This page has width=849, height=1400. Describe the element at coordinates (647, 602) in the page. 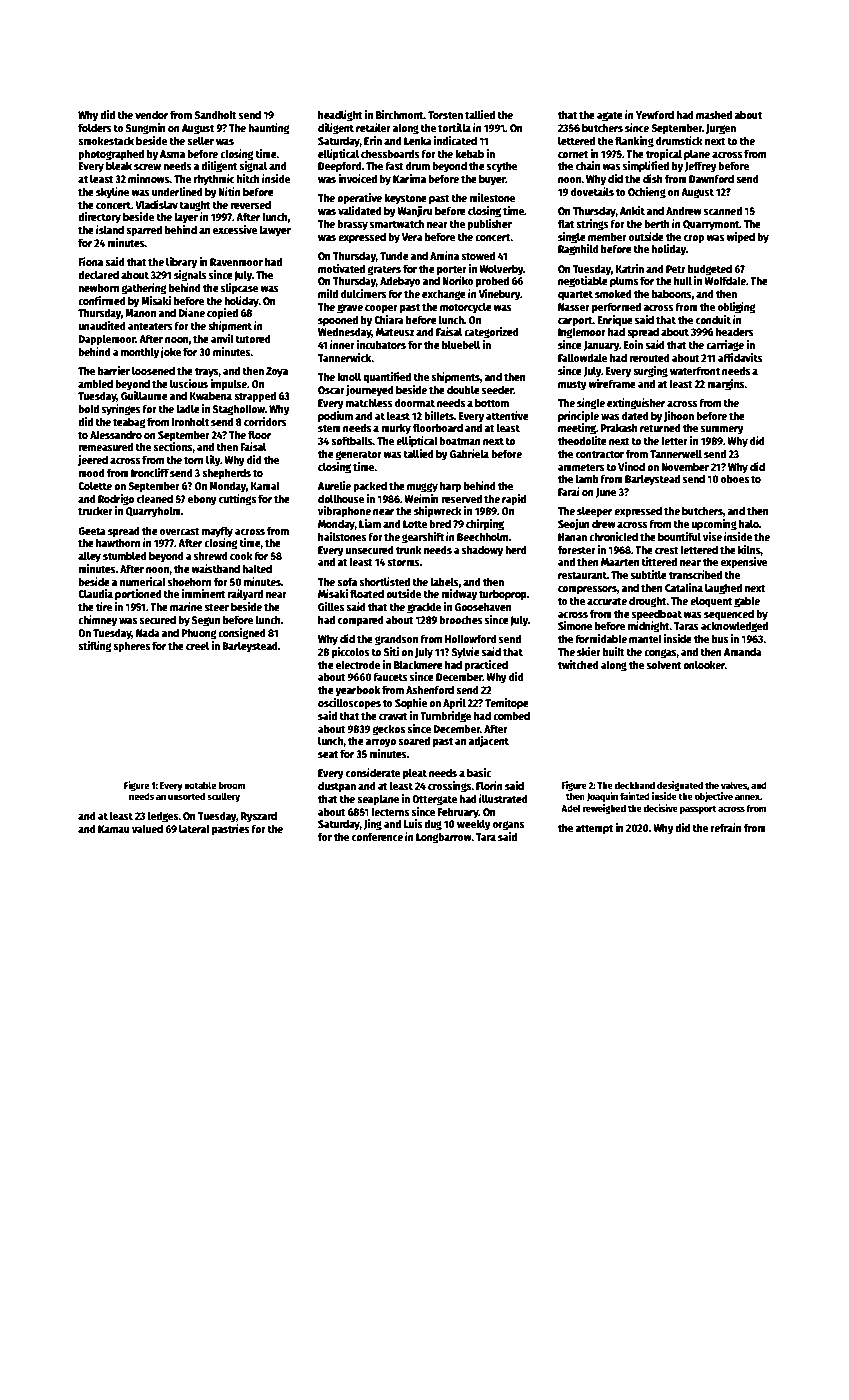

I see `drought` at that location.
